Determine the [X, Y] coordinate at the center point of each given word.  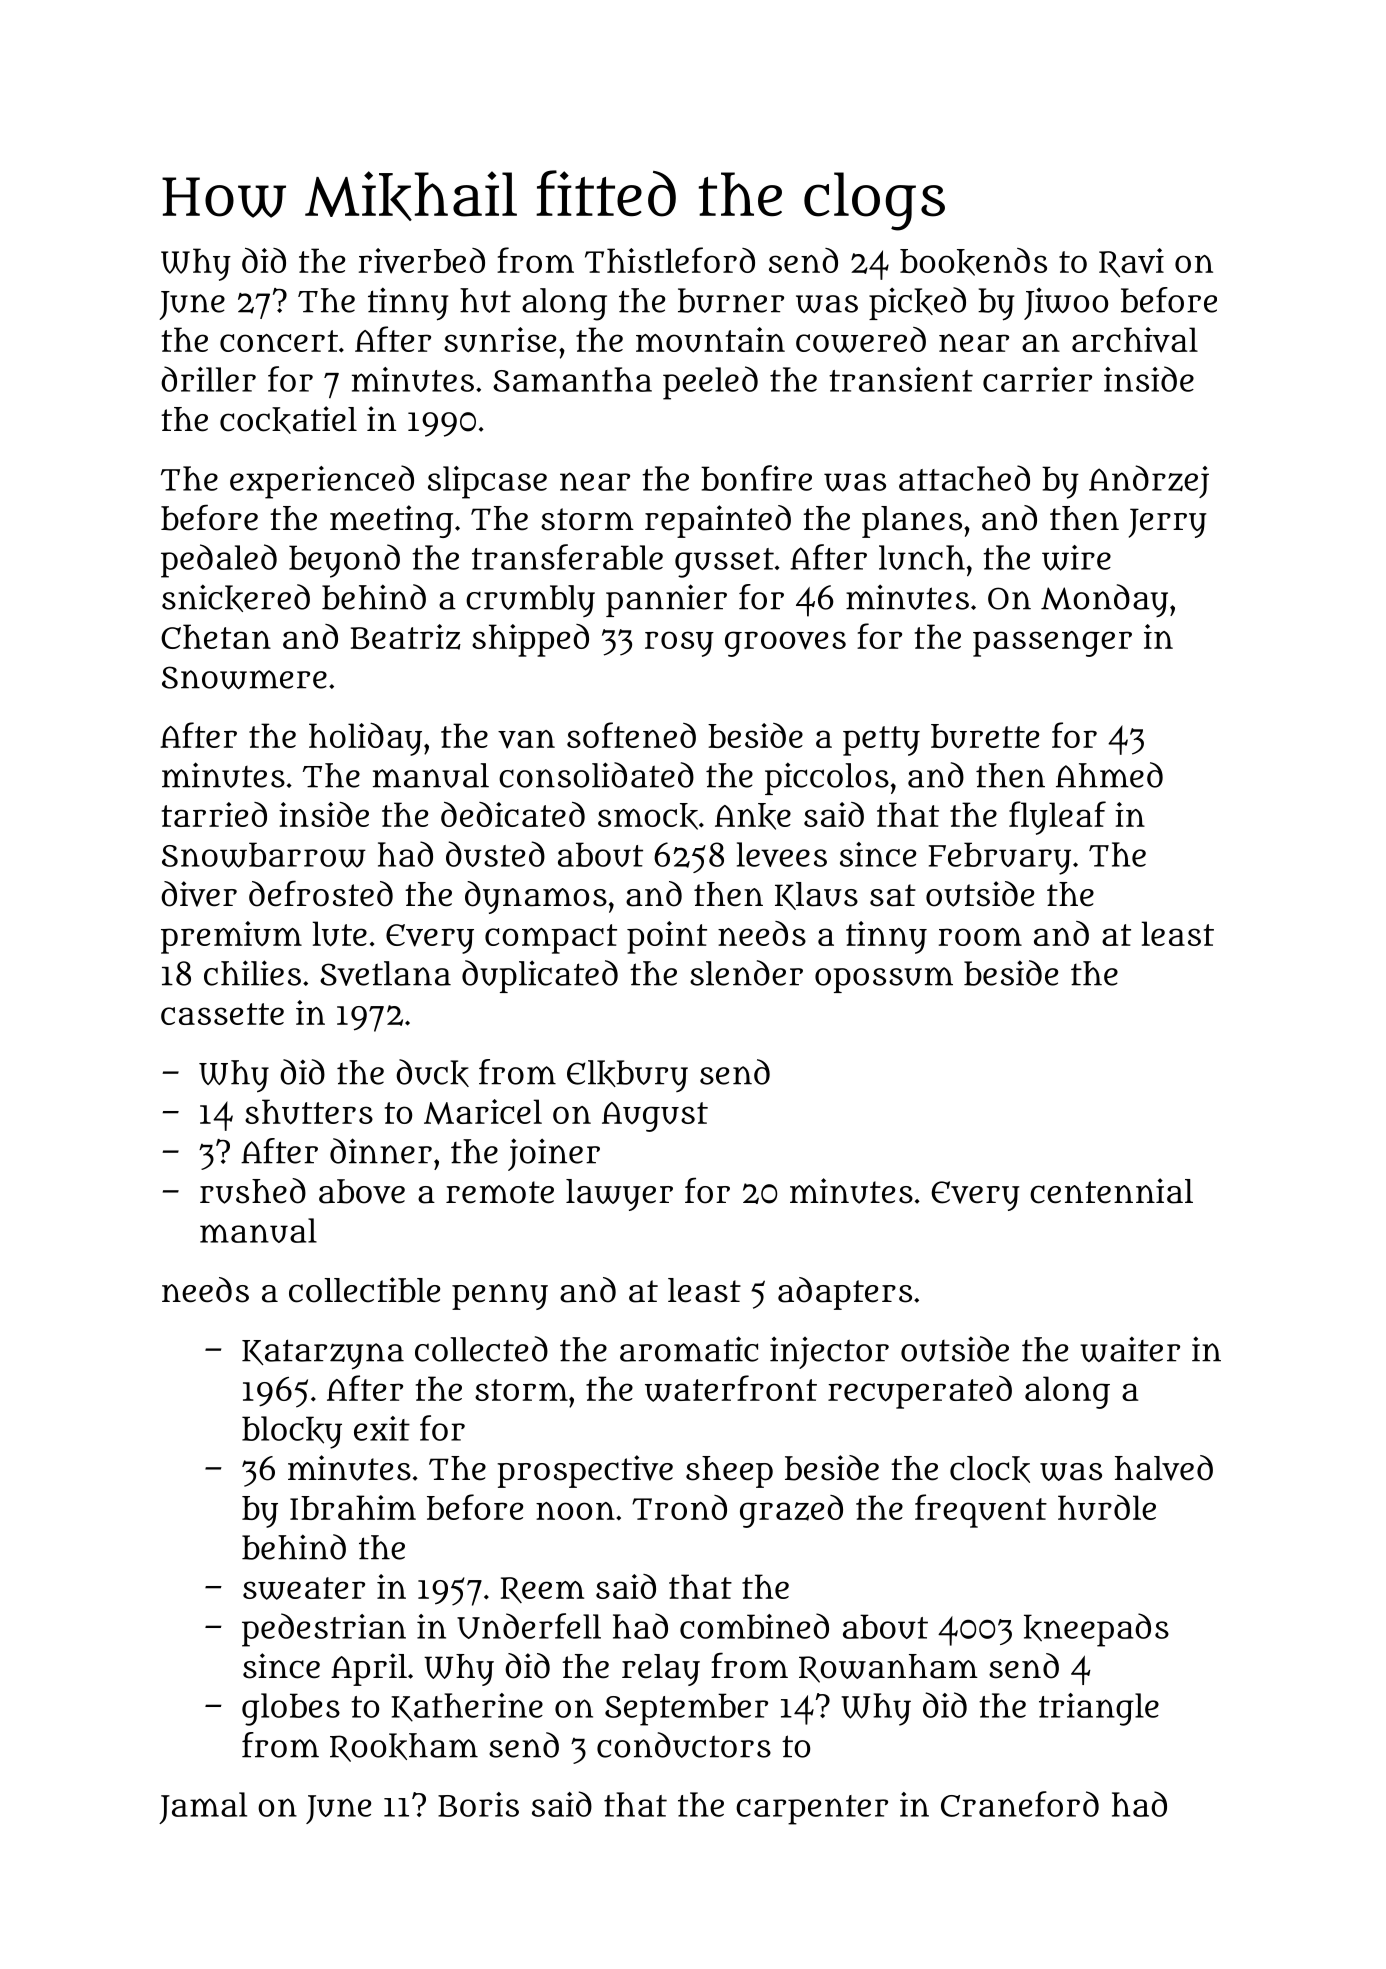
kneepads [1096, 1630]
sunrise [500, 340]
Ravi [1131, 263]
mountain [710, 340]
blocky [292, 1432]
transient [901, 379]
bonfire [756, 478]
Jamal [203, 1808]
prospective [585, 1471]
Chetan [216, 636]
